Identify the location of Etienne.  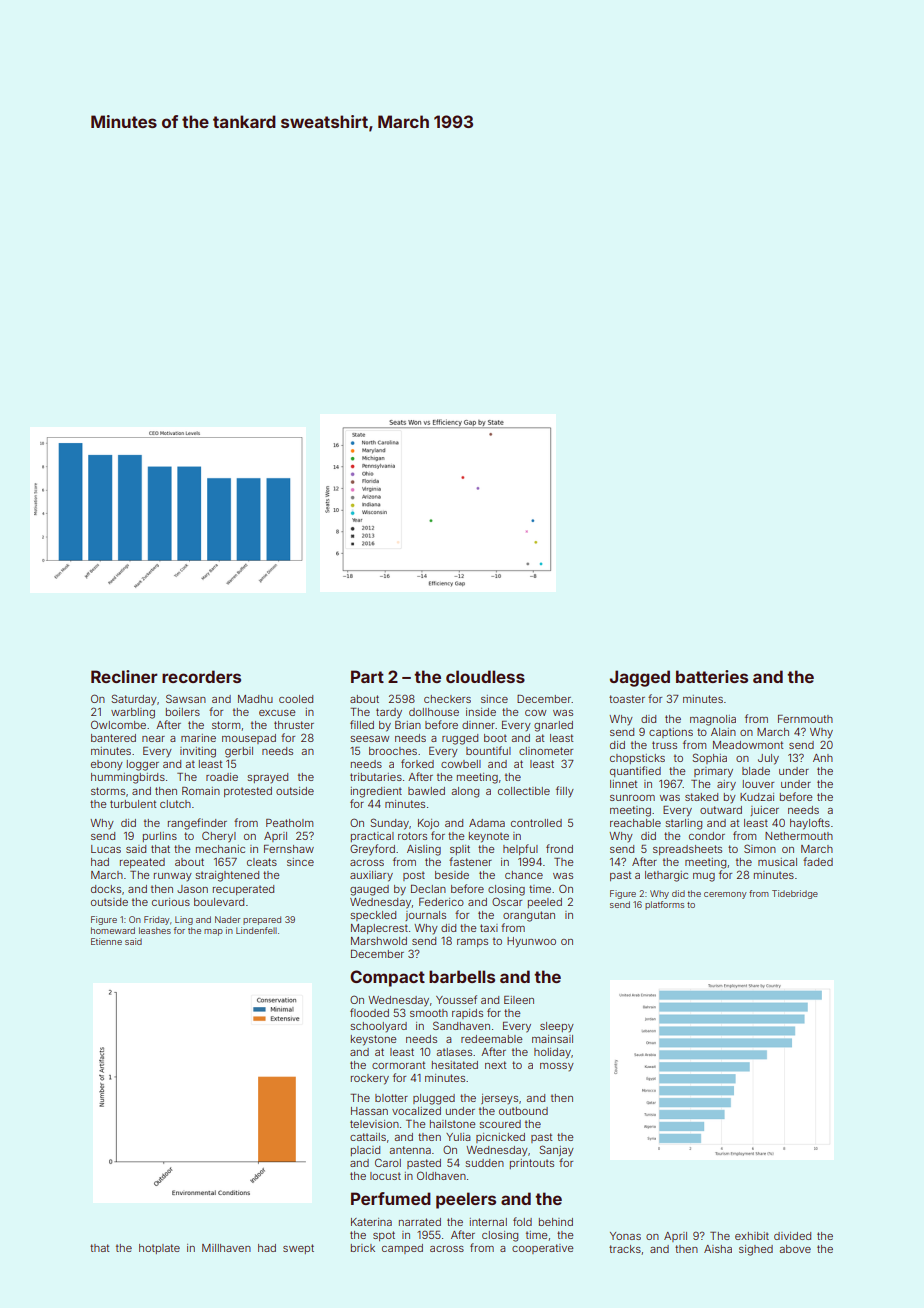
(106, 941).
